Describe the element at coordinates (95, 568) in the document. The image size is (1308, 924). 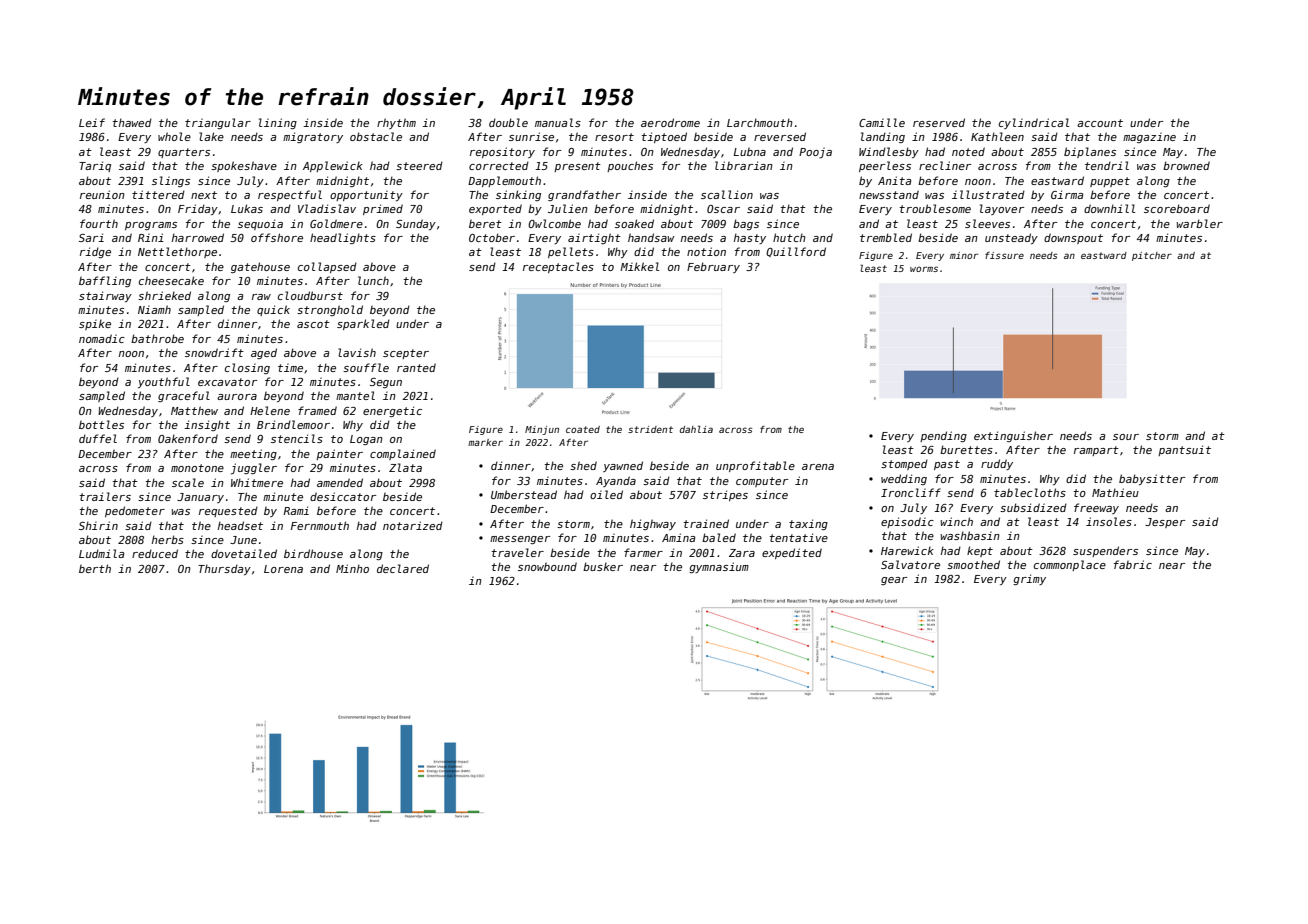
I see `berth` at that location.
